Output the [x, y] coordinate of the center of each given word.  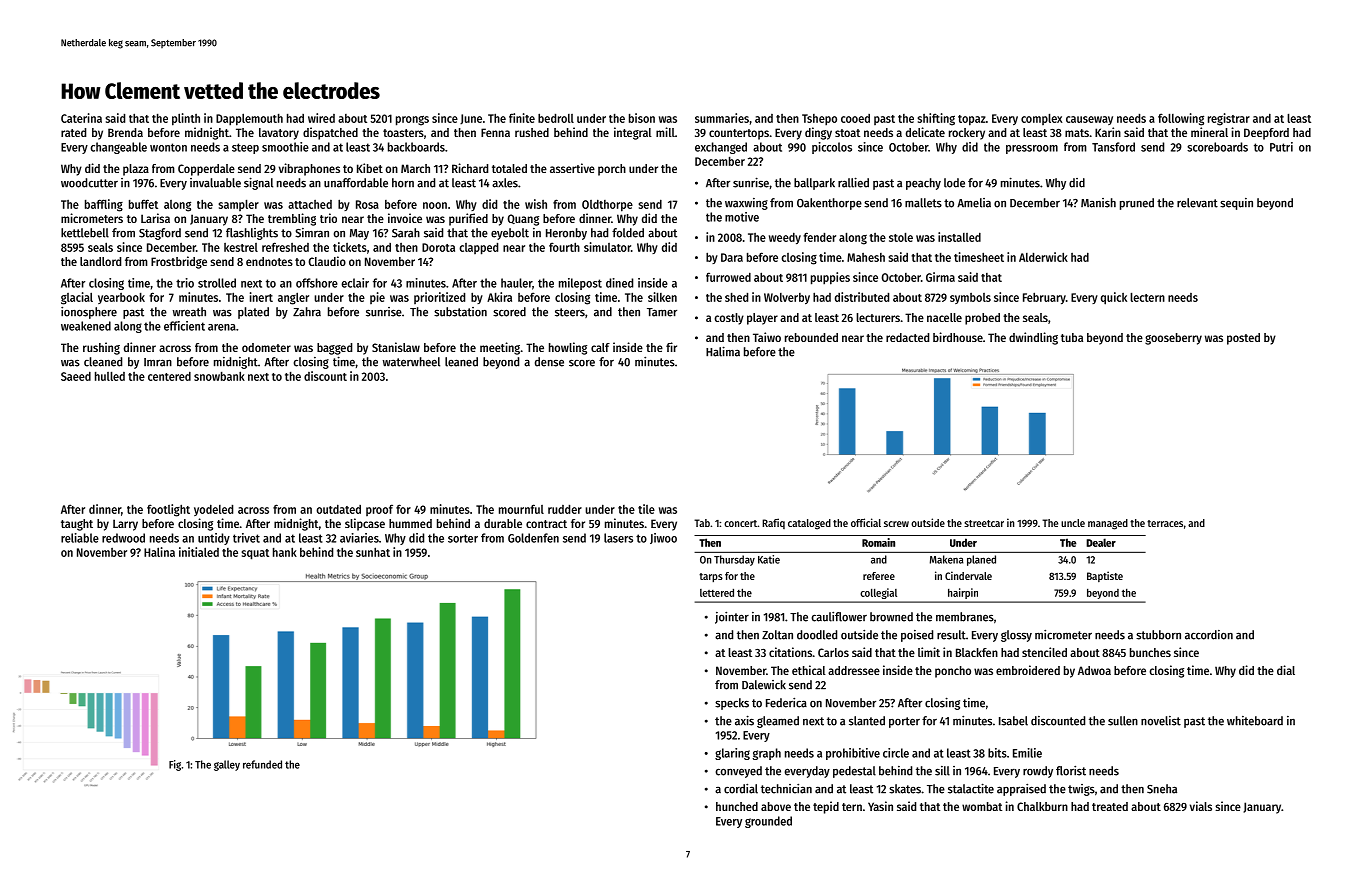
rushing [101, 348]
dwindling [1033, 338]
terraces [1165, 523]
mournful [521, 509]
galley [227, 765]
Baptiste [1105, 576]
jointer [732, 617]
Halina [159, 552]
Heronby [566, 234]
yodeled [213, 510]
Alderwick [1043, 257]
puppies [830, 278]
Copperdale [206, 170]
